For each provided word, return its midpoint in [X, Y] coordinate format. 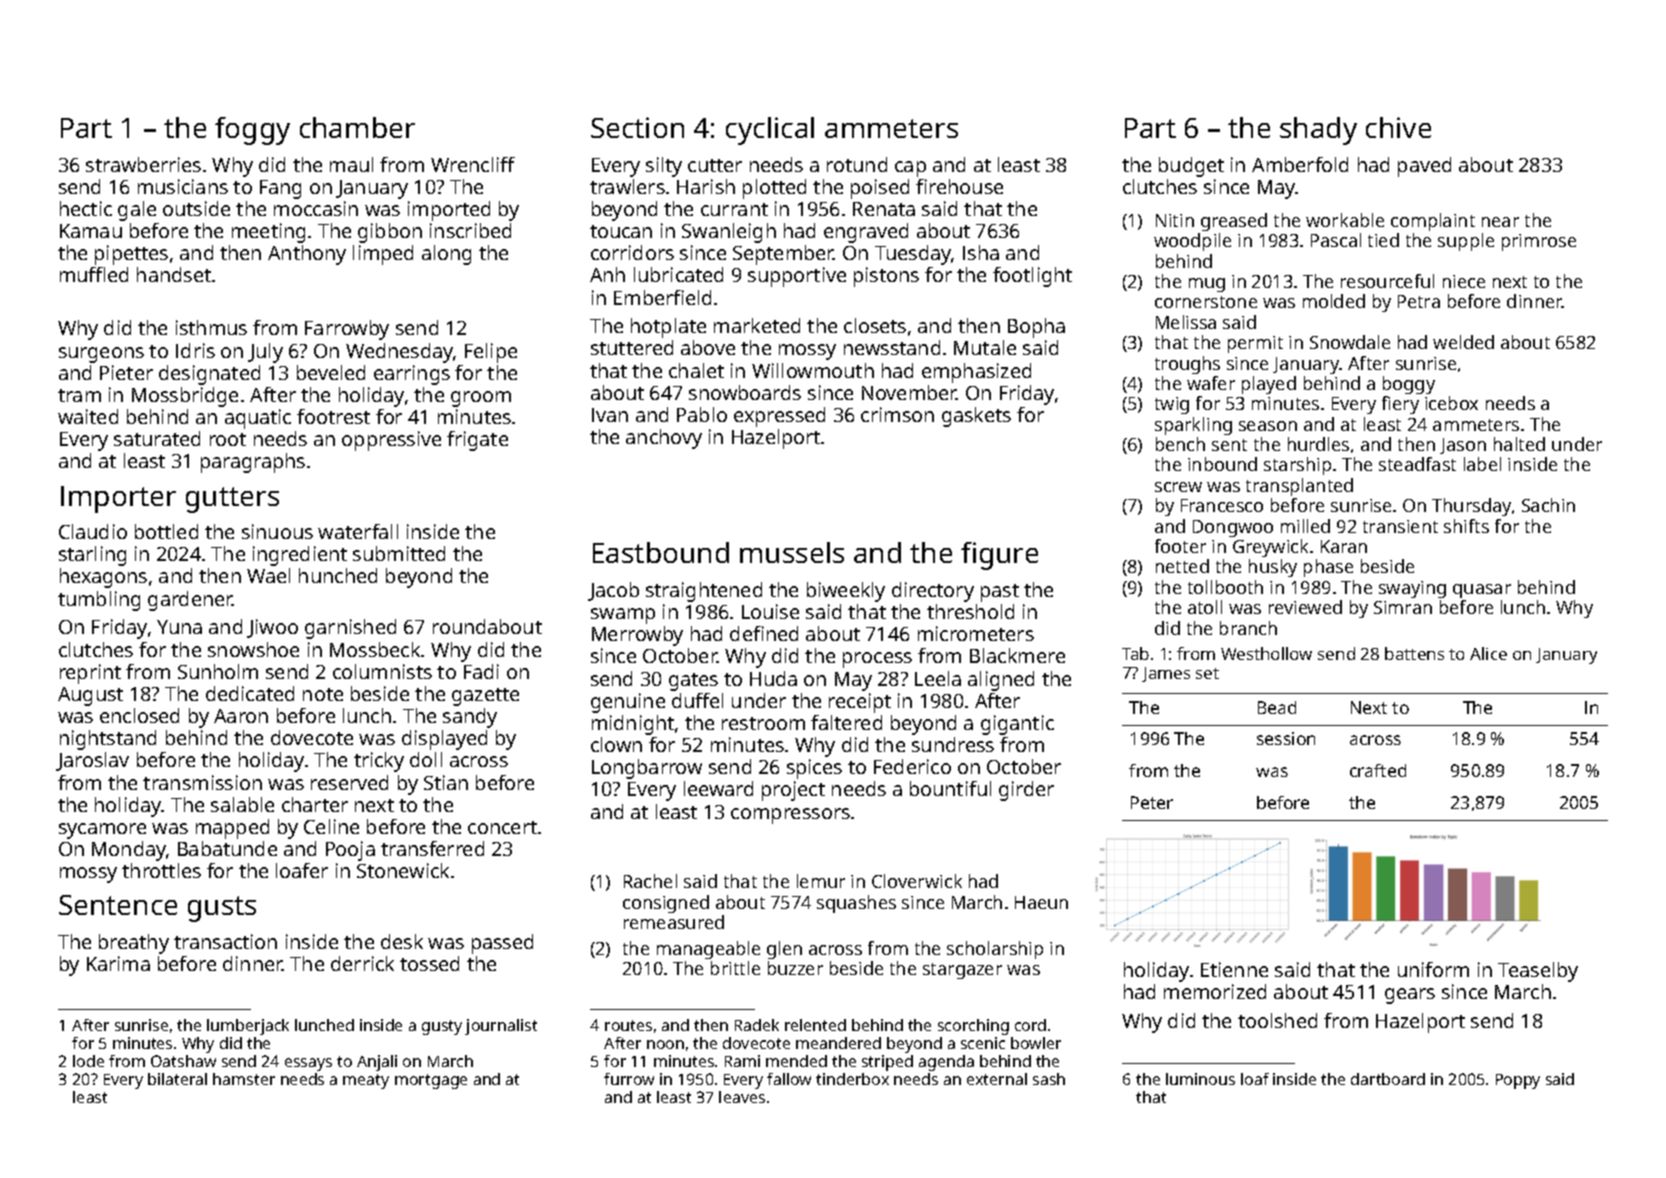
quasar [1482, 591]
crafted [1378, 770]
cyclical [770, 131]
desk [402, 941]
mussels [792, 552]
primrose [1539, 242]
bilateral [177, 1079]
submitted [399, 553]
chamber [357, 127]
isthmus [211, 327]
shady [1318, 131]
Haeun [1041, 902]
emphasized [976, 373]
